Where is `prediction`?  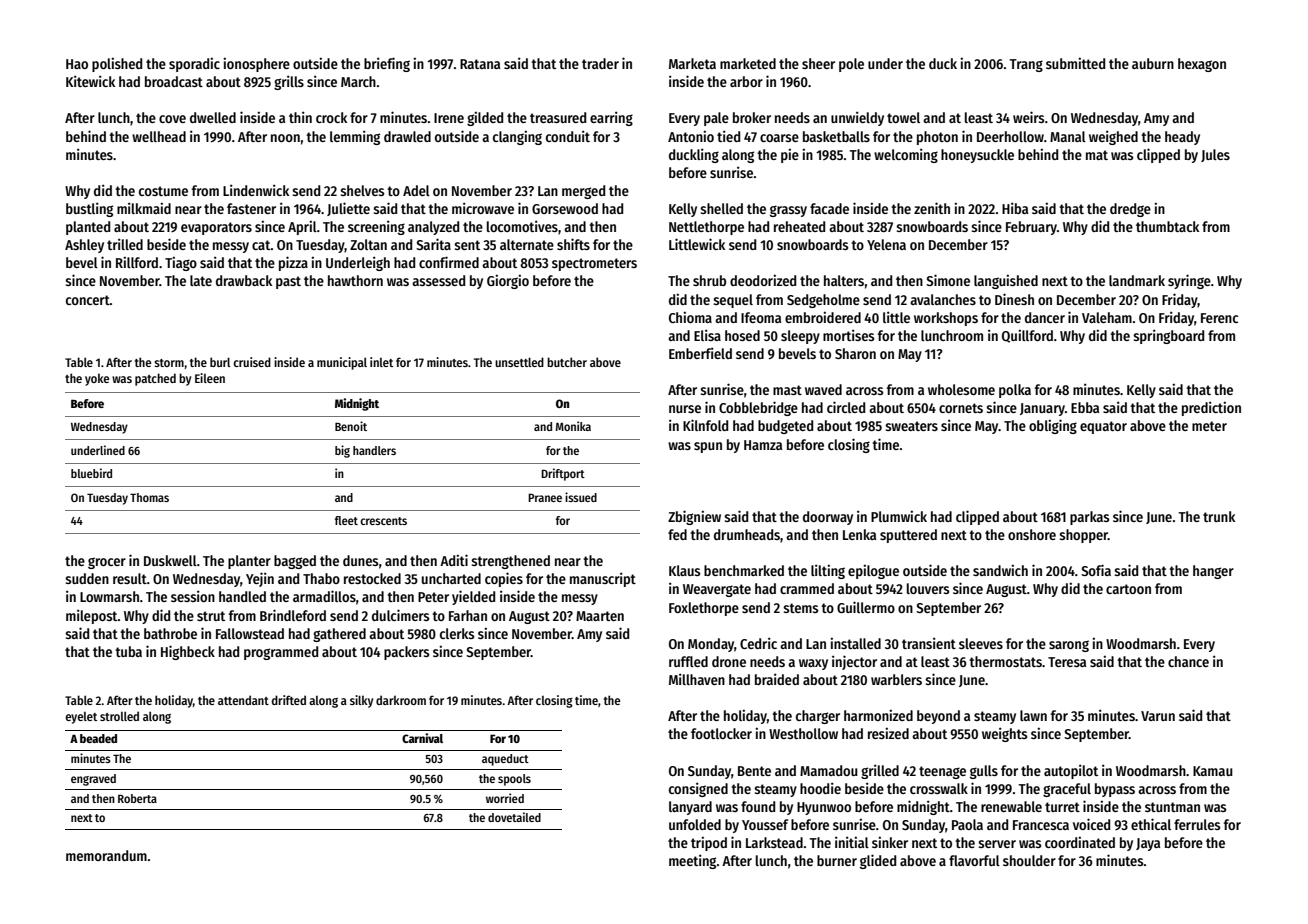
prediction is located at coordinates (1211, 408).
